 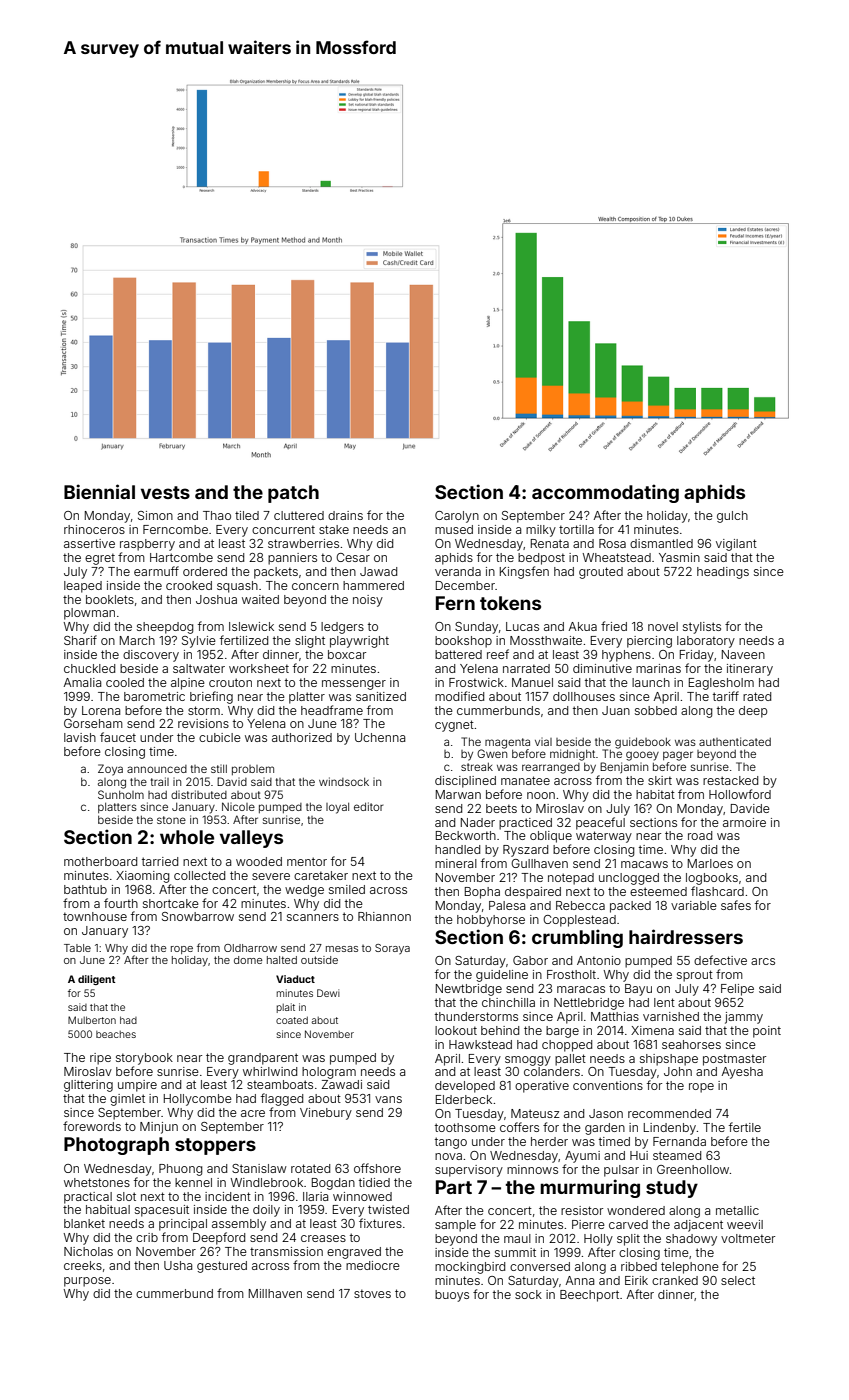 I want to click on outside, so click(x=319, y=960).
